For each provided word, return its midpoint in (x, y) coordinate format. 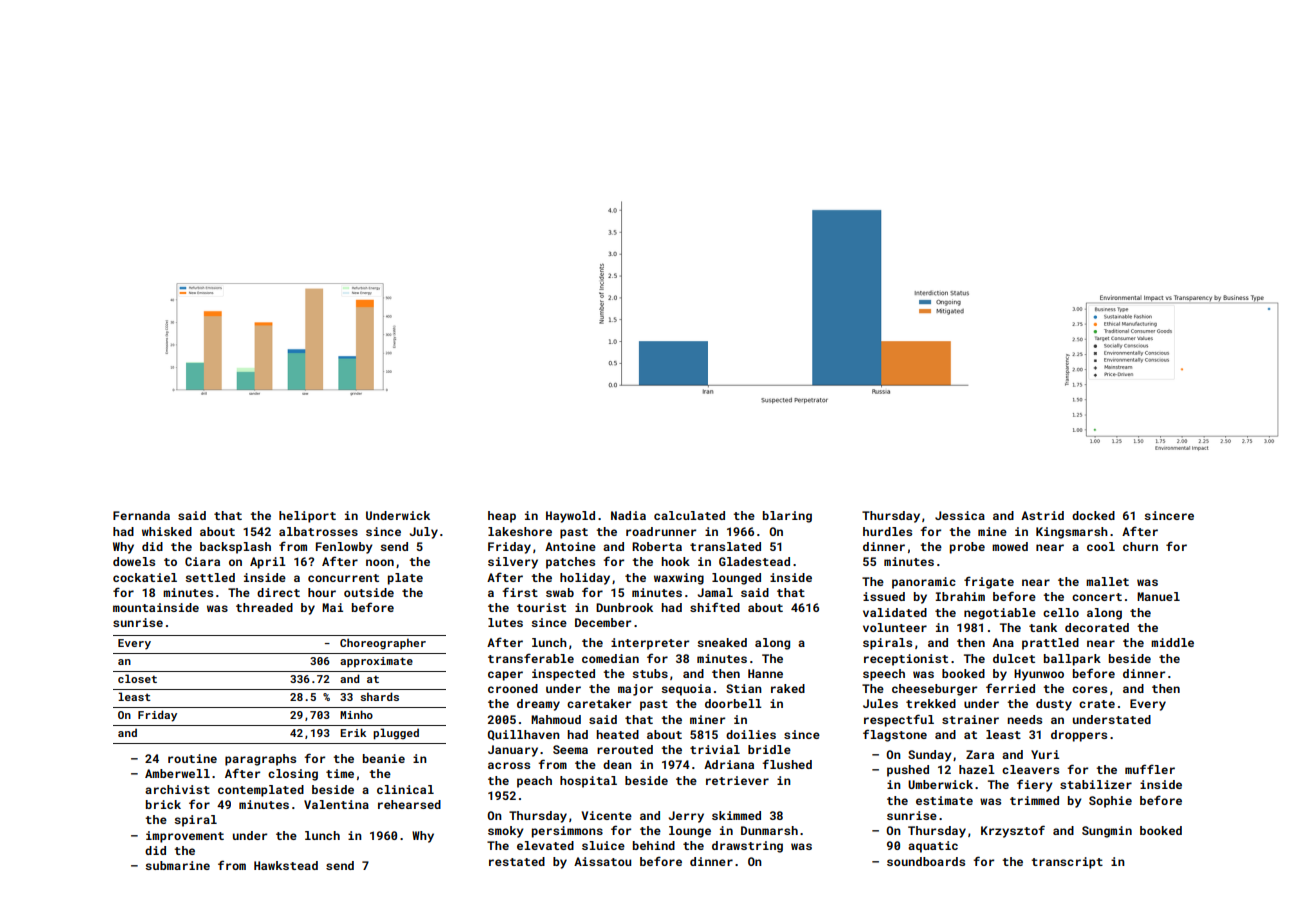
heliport (307, 517)
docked (1093, 515)
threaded (264, 607)
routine (192, 758)
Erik (353, 732)
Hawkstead (286, 865)
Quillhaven (523, 735)
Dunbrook (624, 607)
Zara (980, 754)
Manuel (1158, 596)
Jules (880, 703)
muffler (1150, 769)
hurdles (887, 531)
